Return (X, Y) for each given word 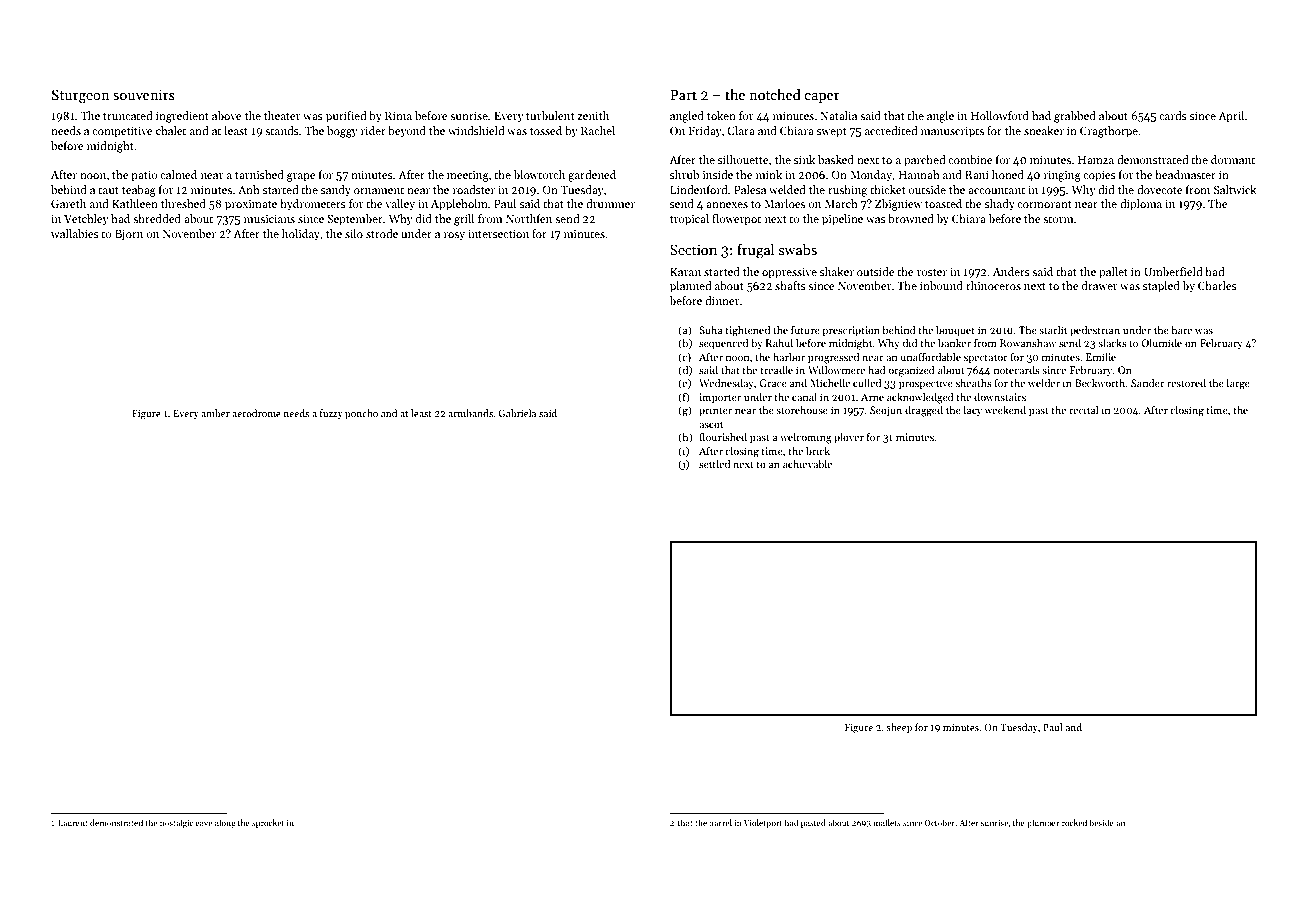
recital (1083, 410)
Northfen (529, 218)
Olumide (1161, 343)
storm (1058, 219)
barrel (720, 822)
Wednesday (726, 384)
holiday (301, 235)
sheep (899, 728)
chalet (171, 130)
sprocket (268, 823)
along (225, 823)
